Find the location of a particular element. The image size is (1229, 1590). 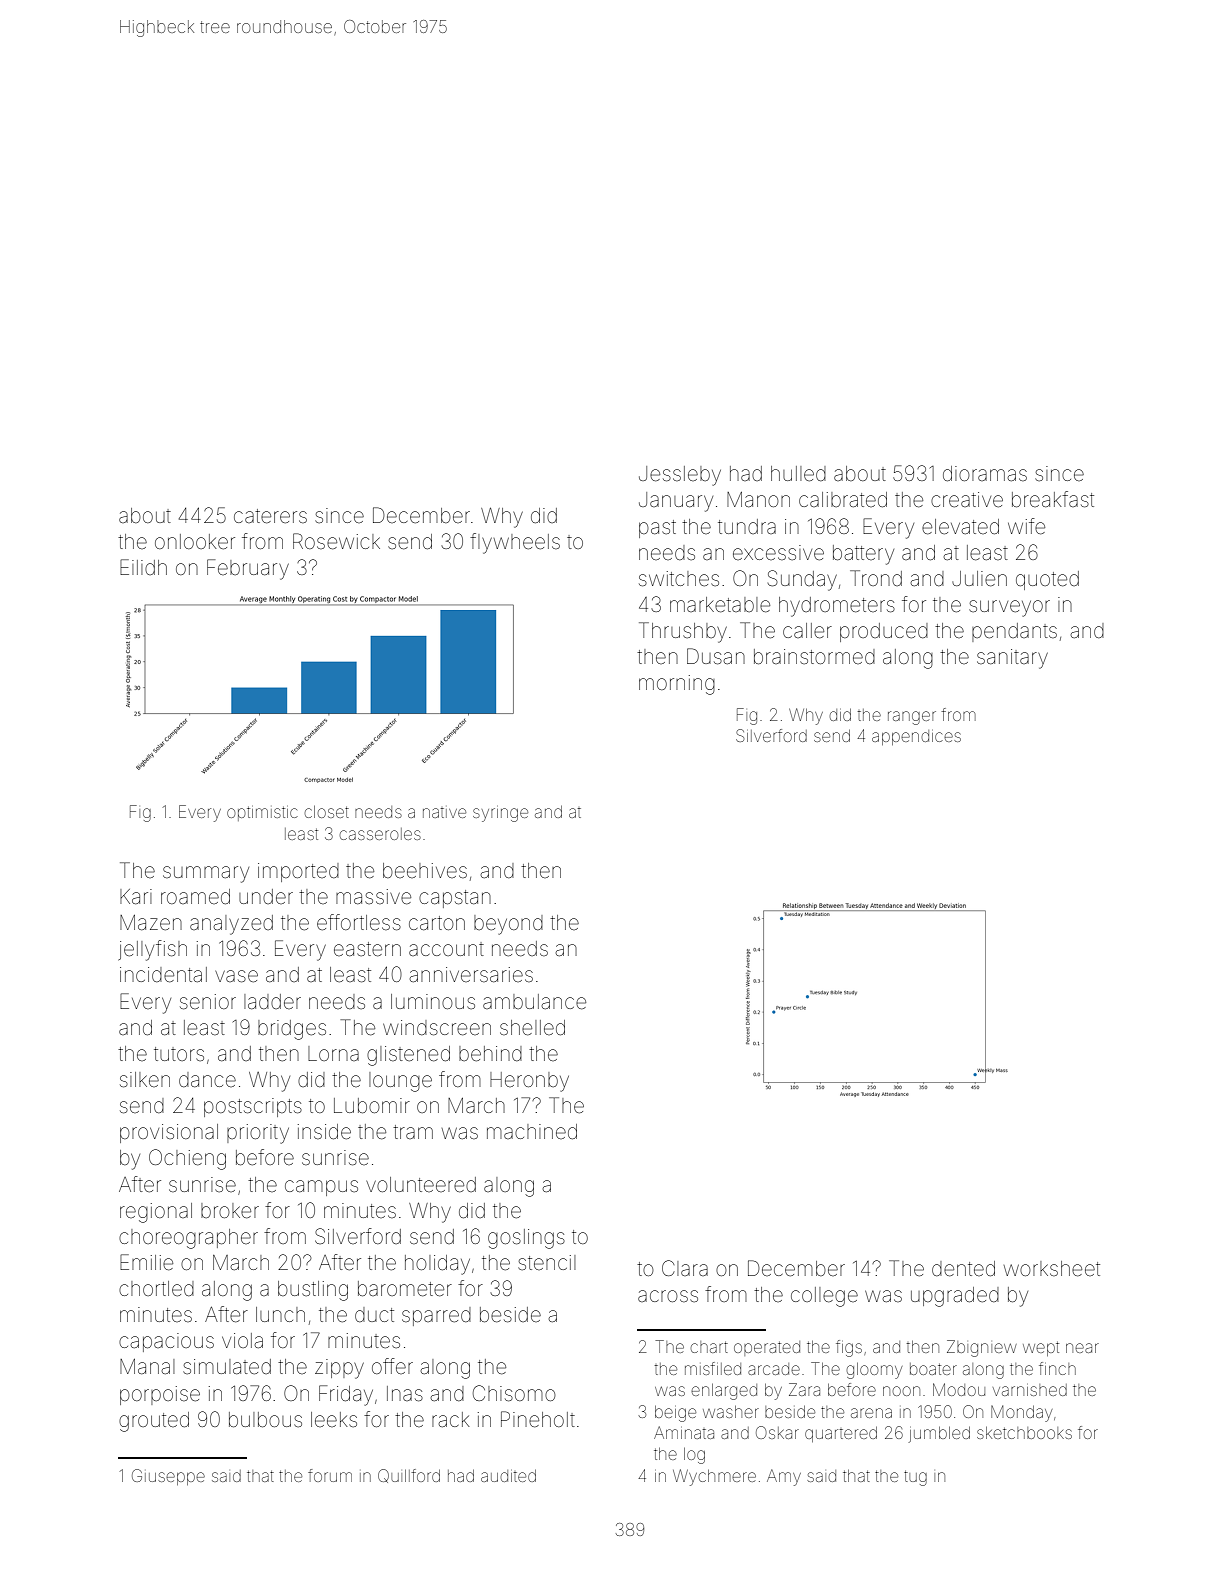

caterers is located at coordinates (270, 516).
